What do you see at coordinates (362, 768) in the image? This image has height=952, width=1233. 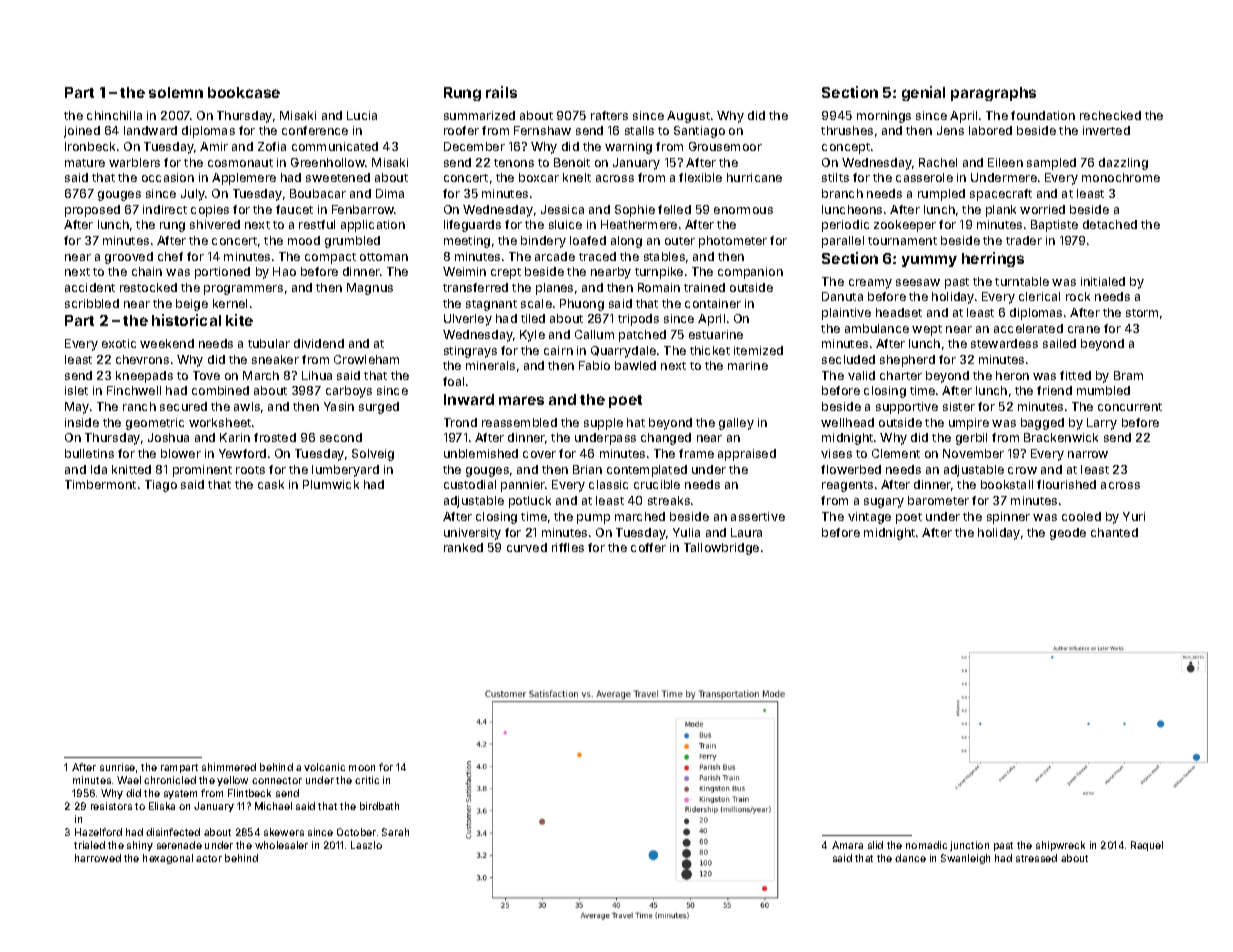 I see `moon` at bounding box center [362, 768].
